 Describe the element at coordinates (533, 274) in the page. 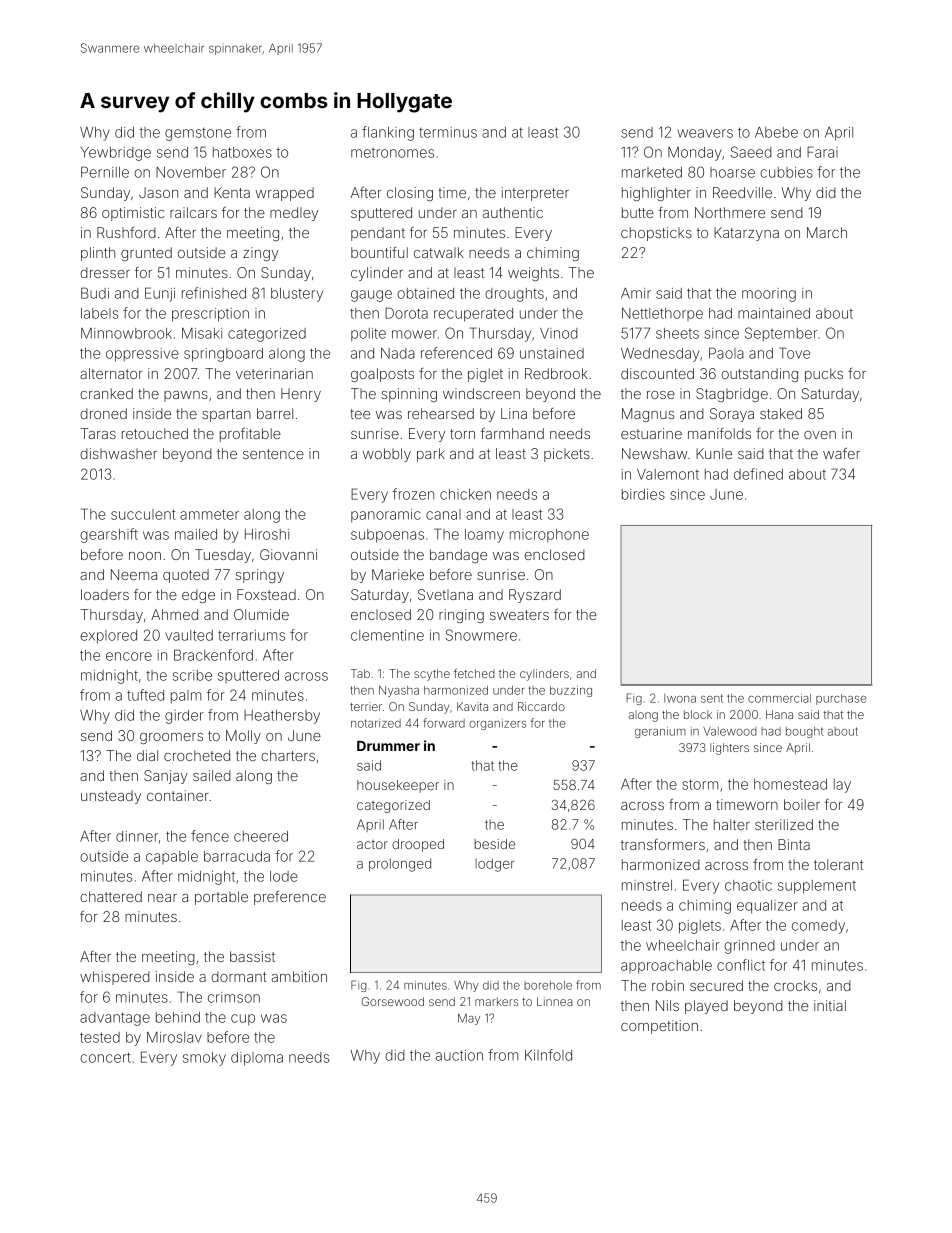

I see `weights` at that location.
